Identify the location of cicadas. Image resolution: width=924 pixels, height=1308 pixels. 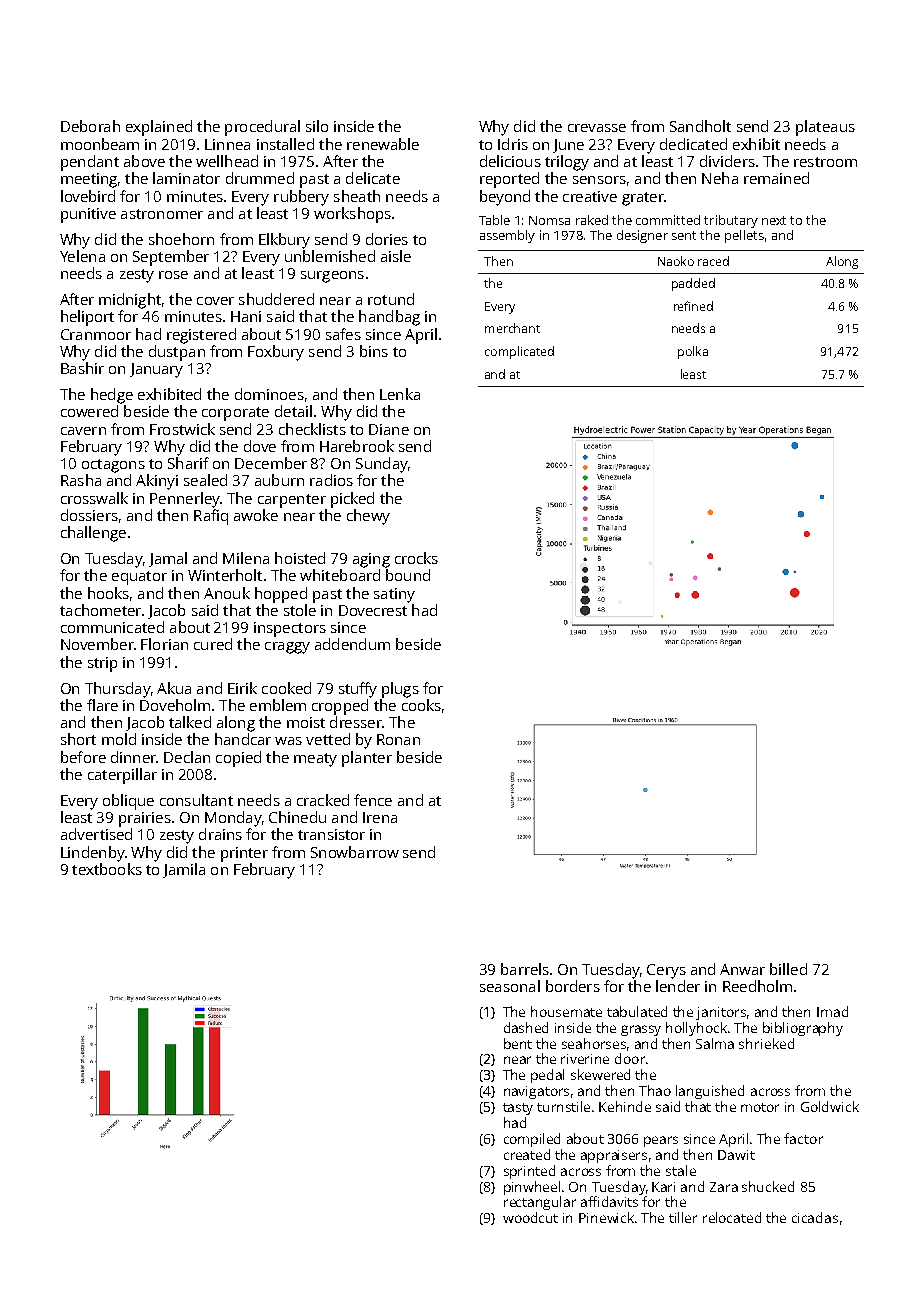
(815, 1217).
